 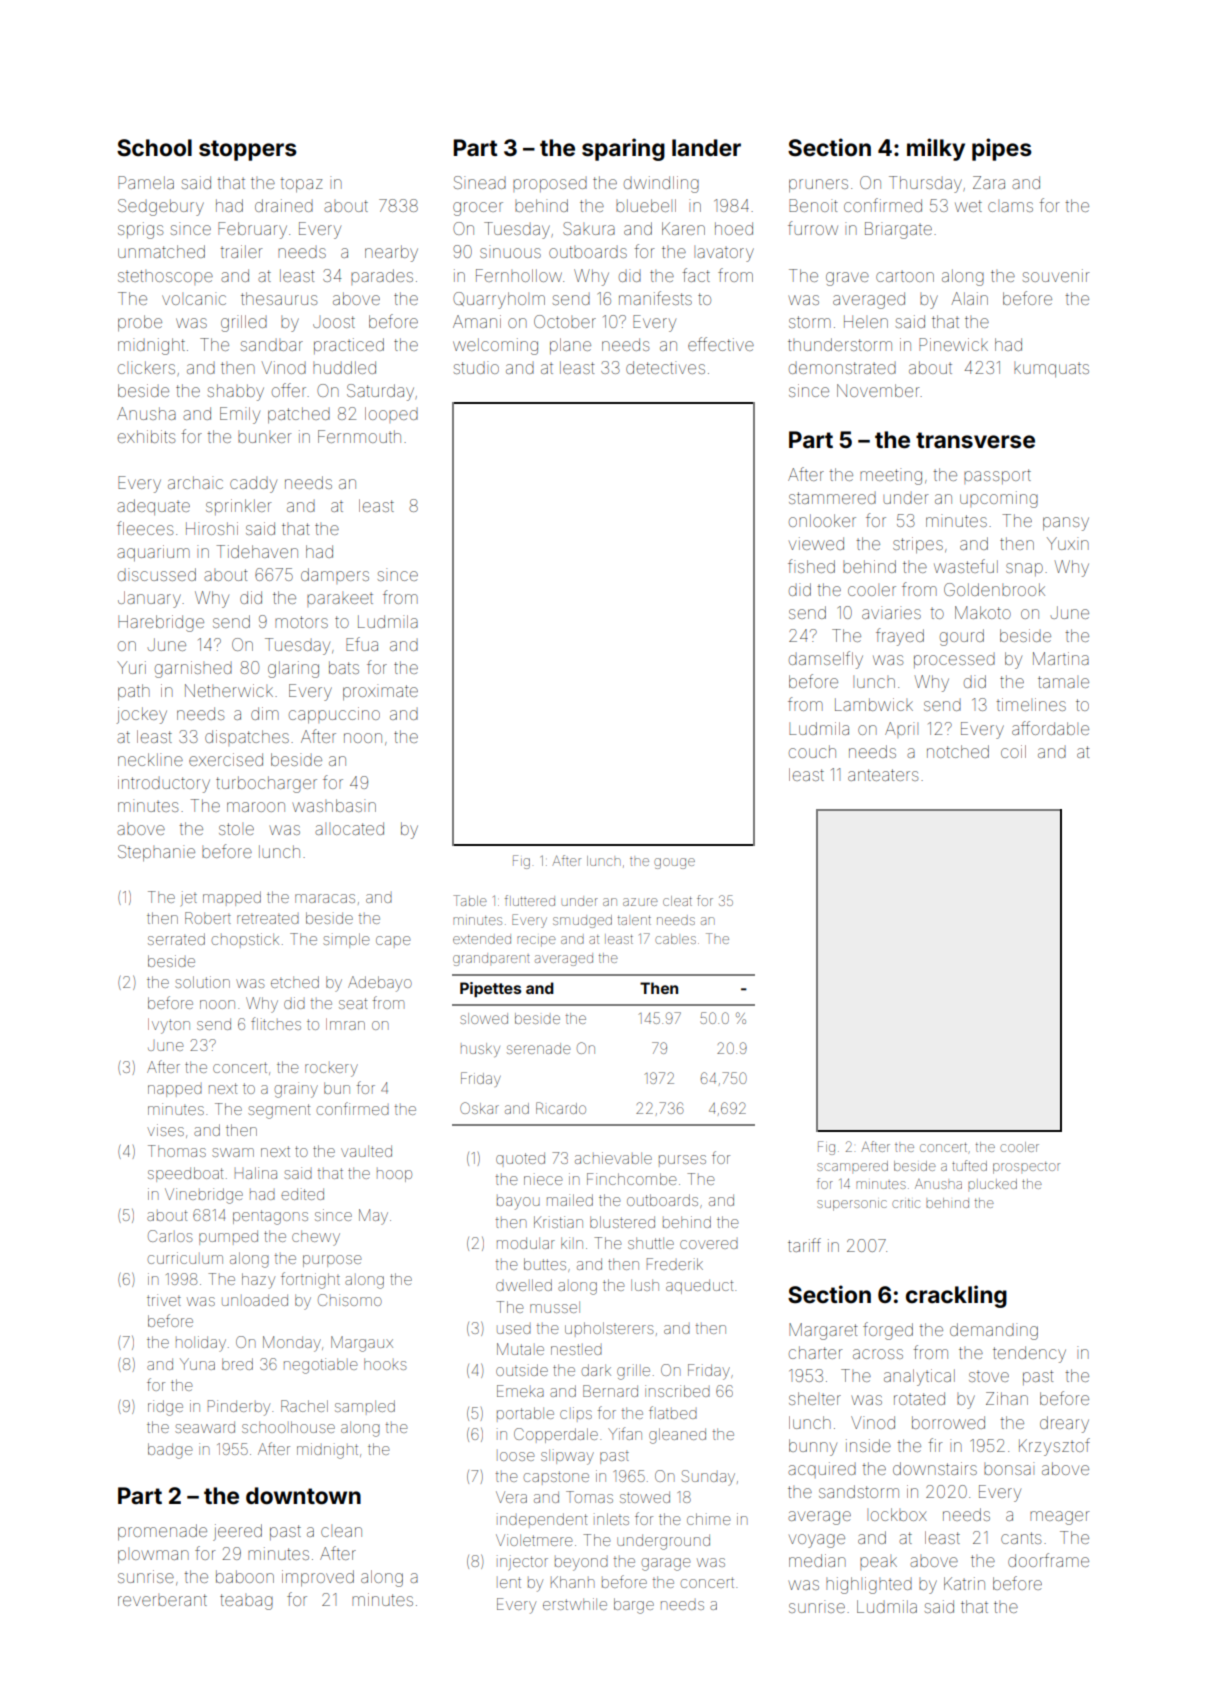 I want to click on onlooker, so click(x=822, y=520).
